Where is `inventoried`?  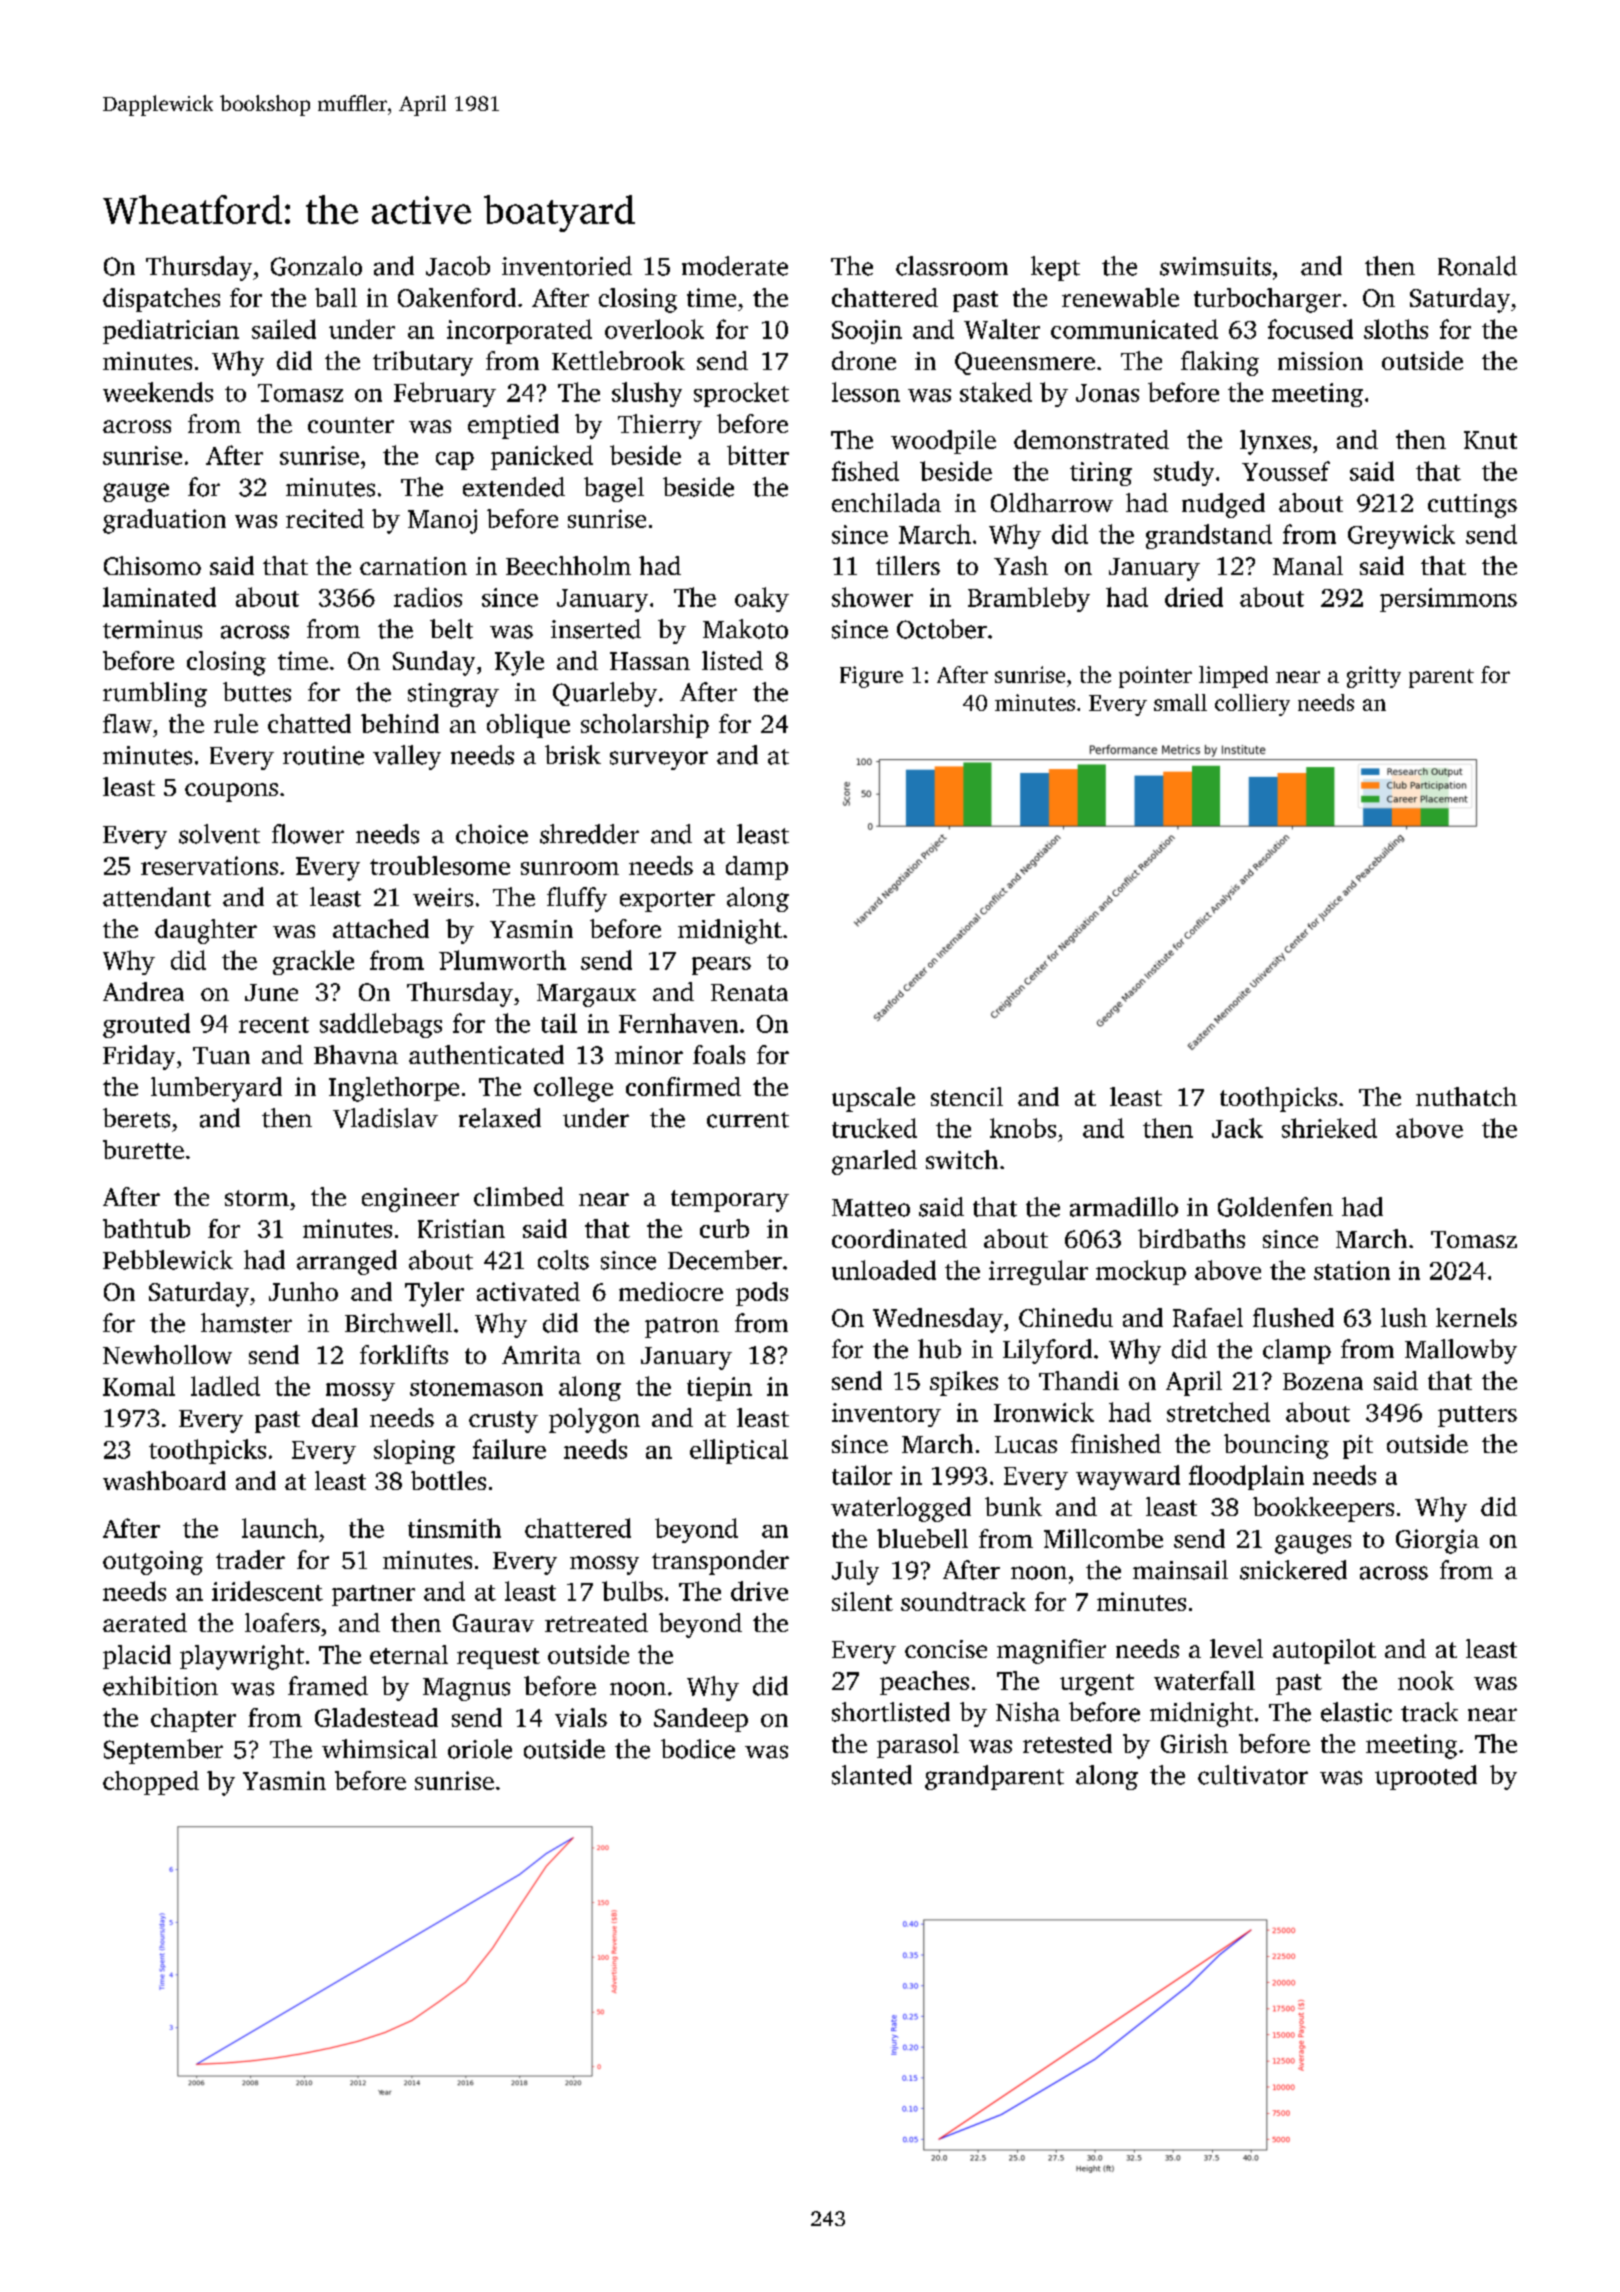
inventoried is located at coordinates (567, 266).
